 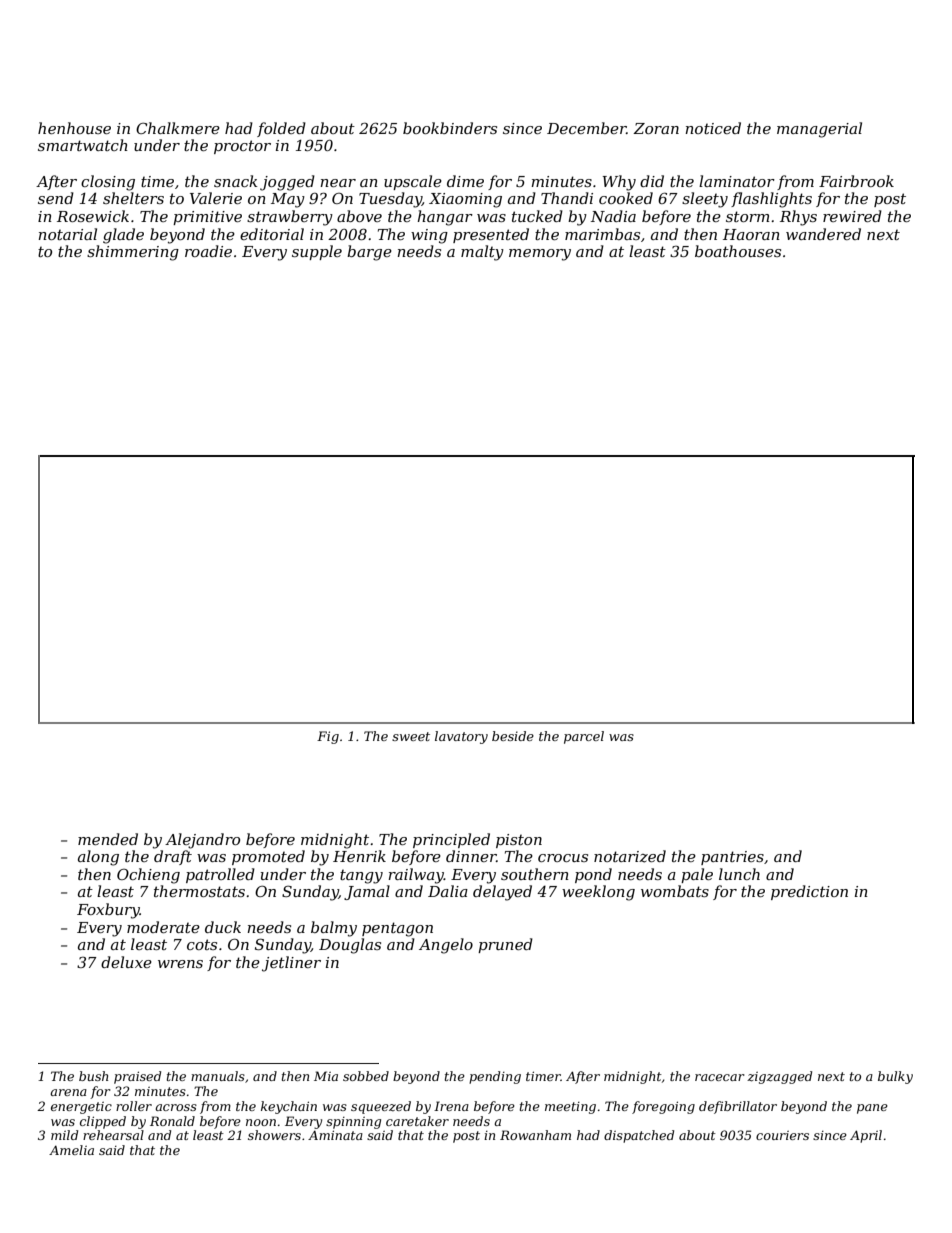 What do you see at coordinates (738, 1107) in the image?
I see `defibrillator` at bounding box center [738, 1107].
